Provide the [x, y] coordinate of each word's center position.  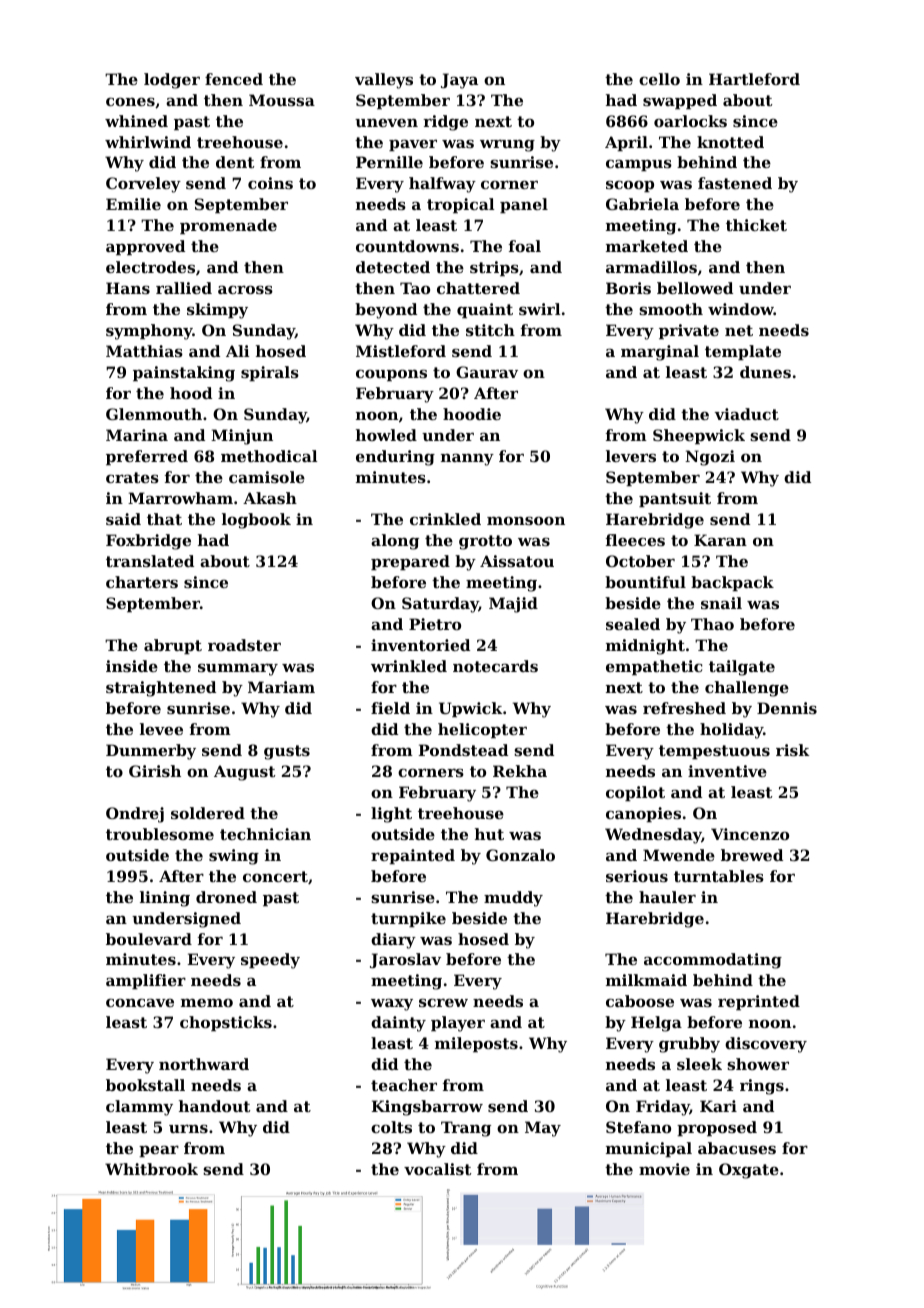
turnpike [408, 919]
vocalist [437, 1169]
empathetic [654, 667]
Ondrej [135, 815]
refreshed [684, 708]
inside [132, 666]
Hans [128, 288]
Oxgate [749, 1171]
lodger [172, 81]
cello [659, 79]
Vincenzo [750, 834]
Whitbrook [151, 1169]
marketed [647, 246]
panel [524, 205]
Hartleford [754, 79]
